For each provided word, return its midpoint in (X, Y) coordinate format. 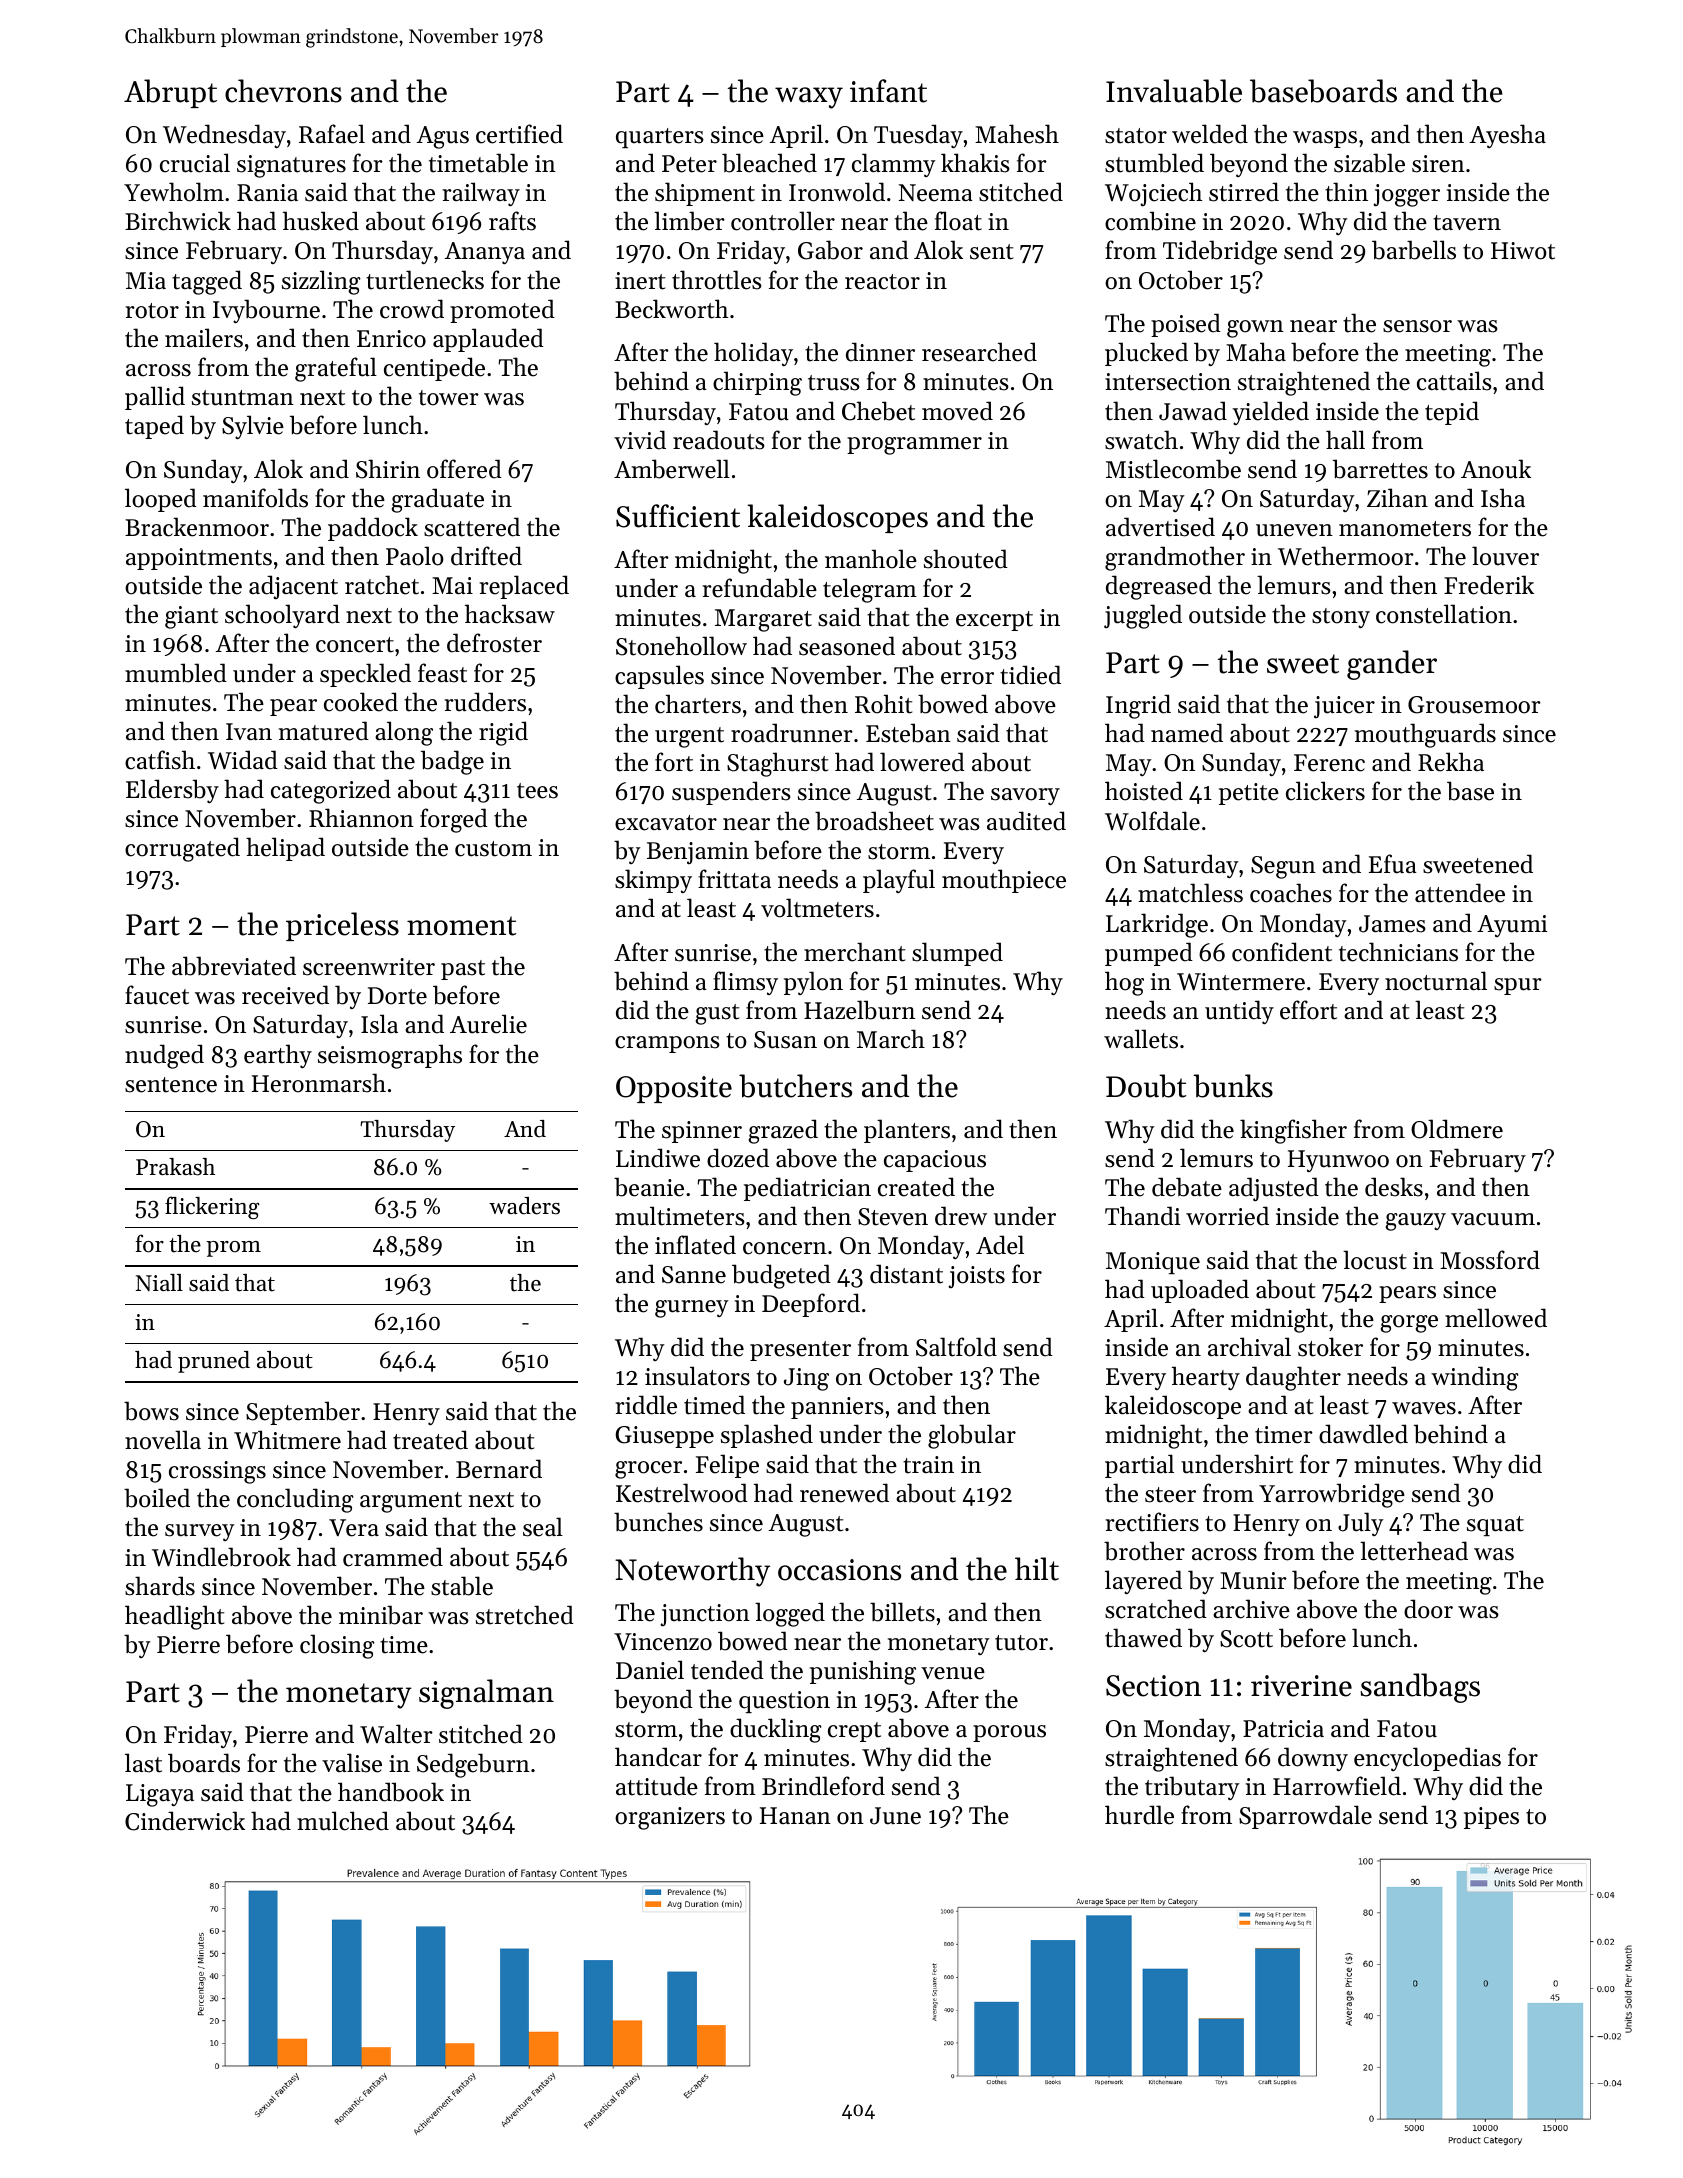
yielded (1270, 413)
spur (1518, 986)
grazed (783, 1131)
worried (1227, 1216)
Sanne (694, 1275)
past (463, 970)
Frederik (1489, 585)
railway (481, 194)
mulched (343, 1821)
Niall (159, 1282)
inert (640, 281)
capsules (659, 677)
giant (191, 617)
